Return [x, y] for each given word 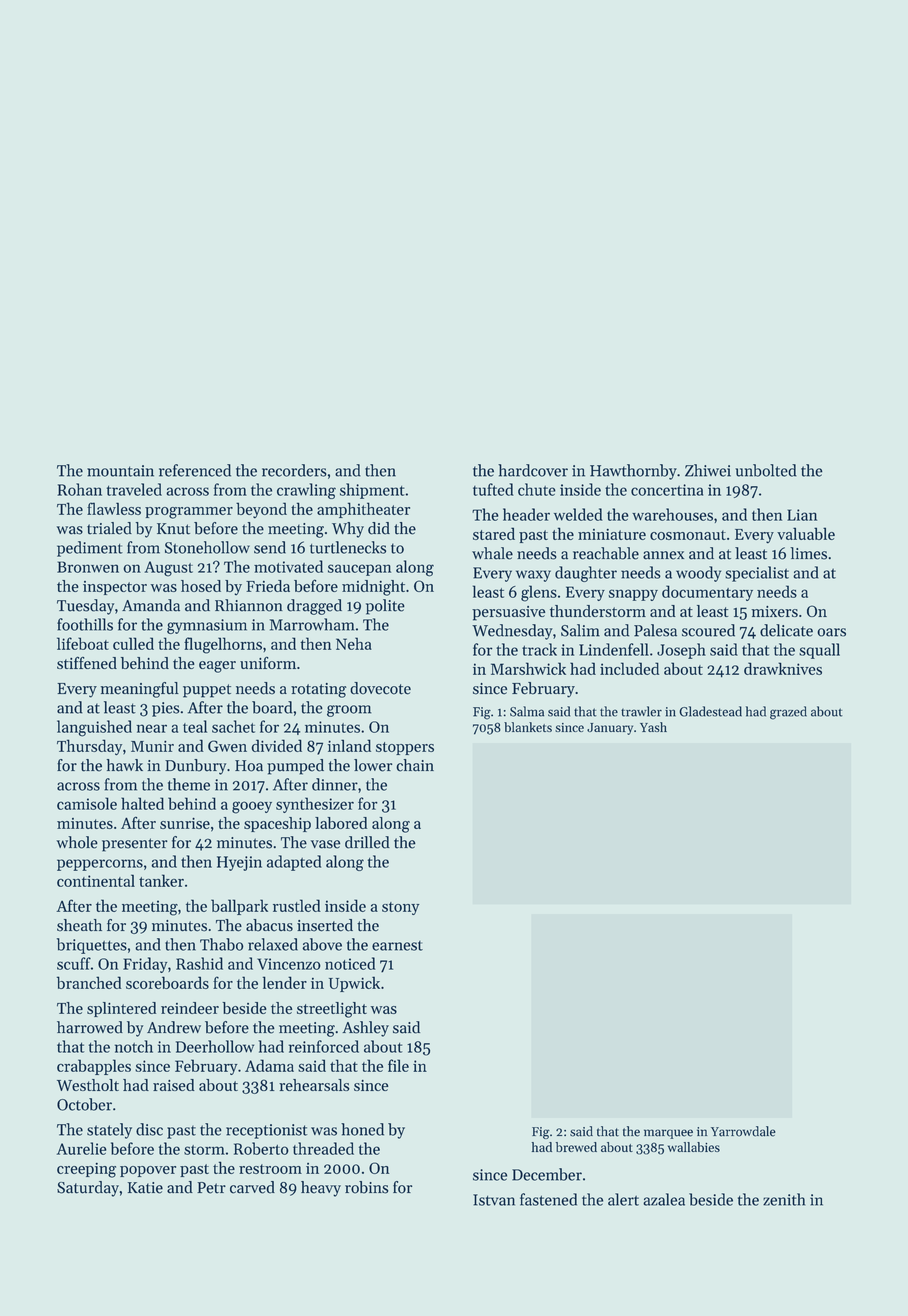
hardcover [533, 470]
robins [366, 1187]
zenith [784, 1199]
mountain [120, 471]
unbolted [766, 470]
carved [252, 1187]
